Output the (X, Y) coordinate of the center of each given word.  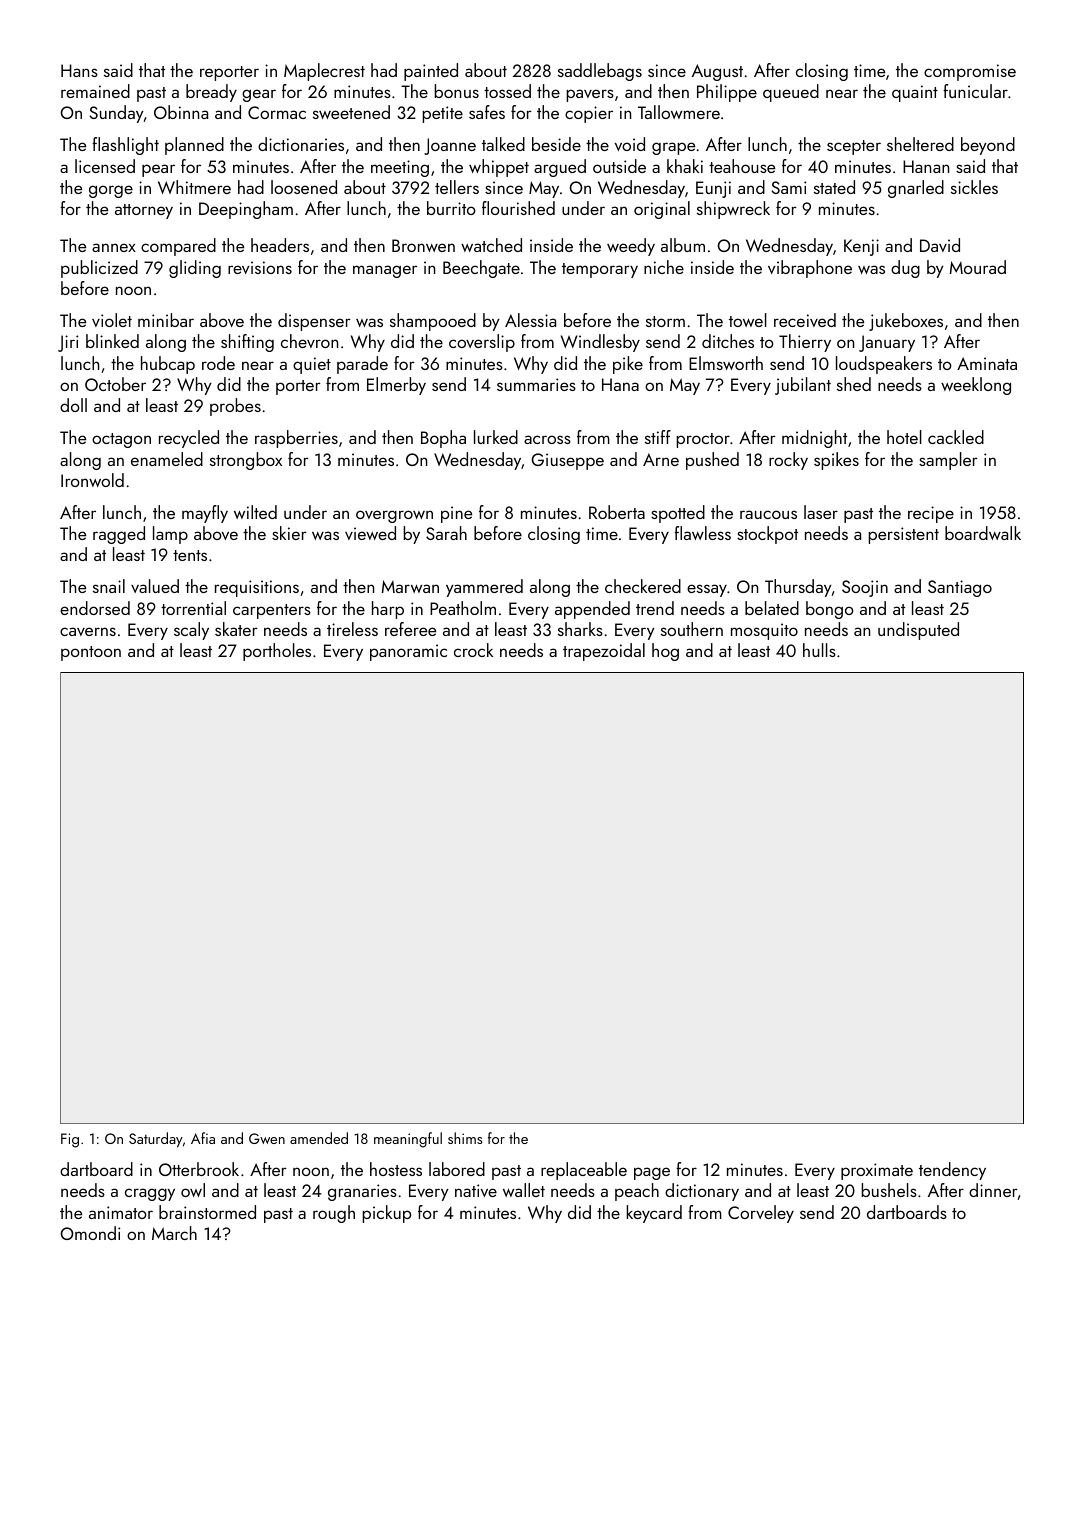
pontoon (91, 653)
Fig (70, 1140)
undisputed (918, 631)
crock (473, 650)
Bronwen (423, 245)
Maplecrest (324, 72)
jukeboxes (906, 322)
